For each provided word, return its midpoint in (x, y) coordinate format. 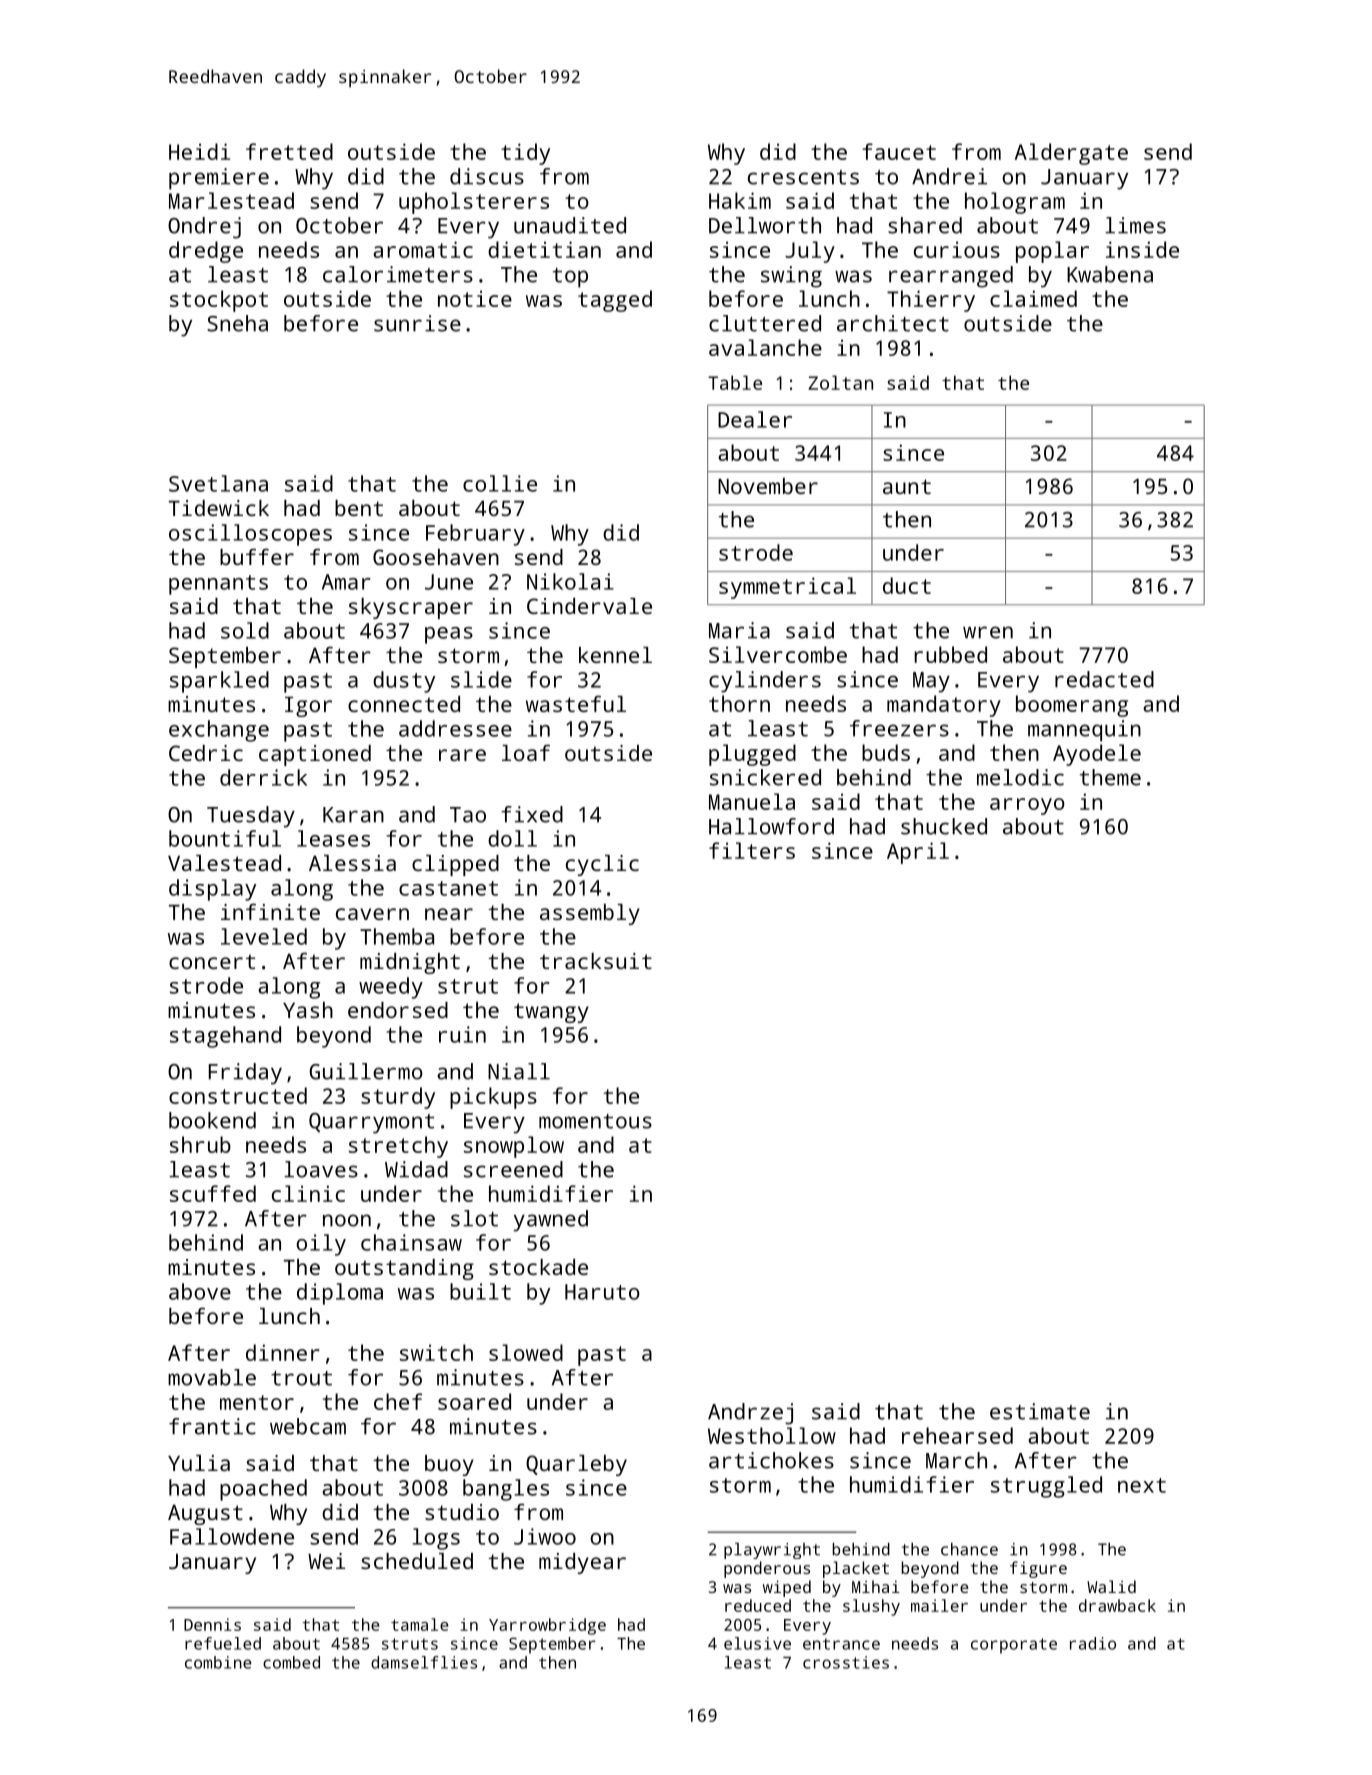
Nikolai (570, 581)
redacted (1104, 679)
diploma (340, 1294)
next (1142, 1485)
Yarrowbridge (547, 1626)
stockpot (219, 301)
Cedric (206, 753)
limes (1135, 225)
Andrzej (750, 1414)
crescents (803, 177)
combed (291, 1662)
